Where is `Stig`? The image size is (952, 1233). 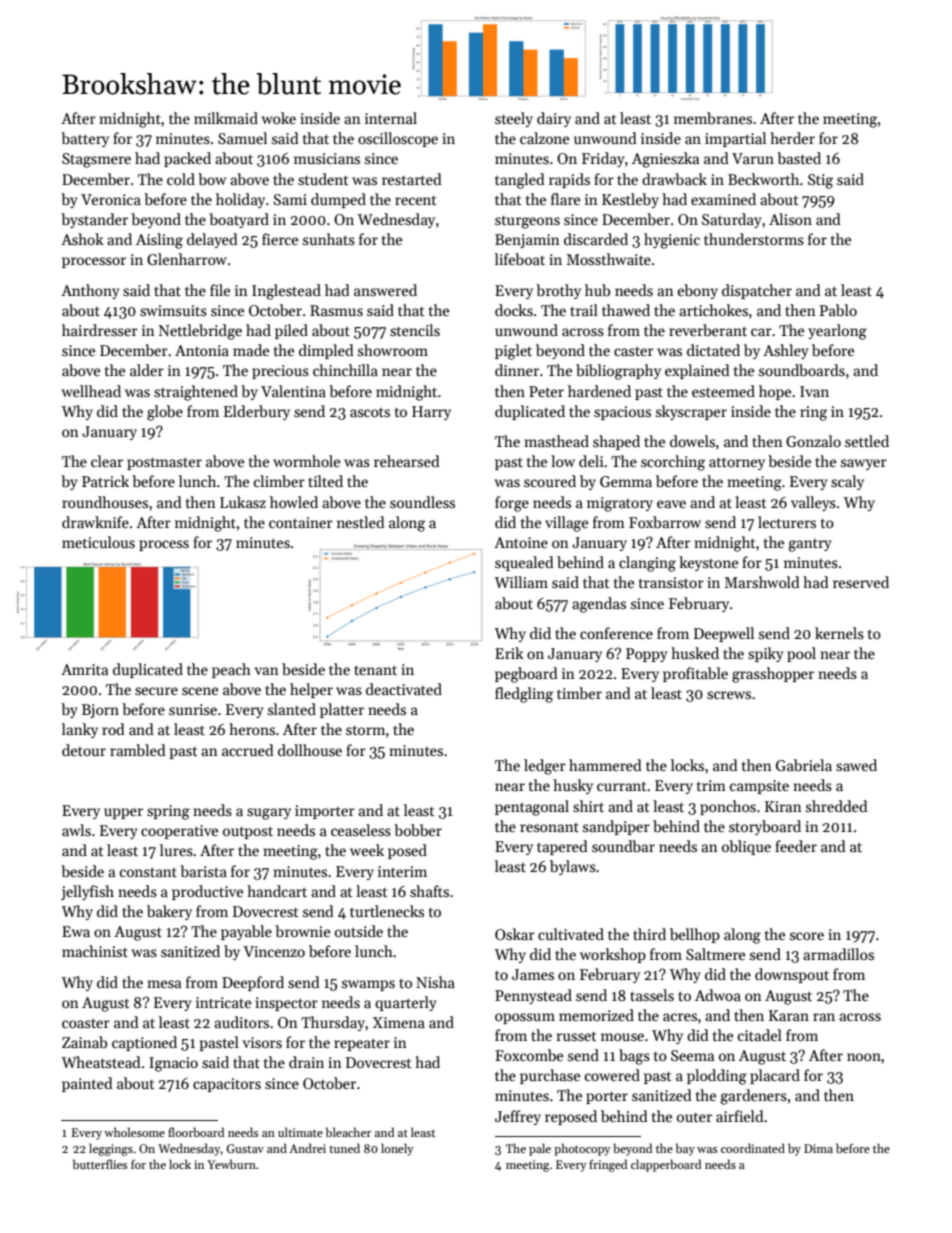
Stig is located at coordinates (820, 181).
